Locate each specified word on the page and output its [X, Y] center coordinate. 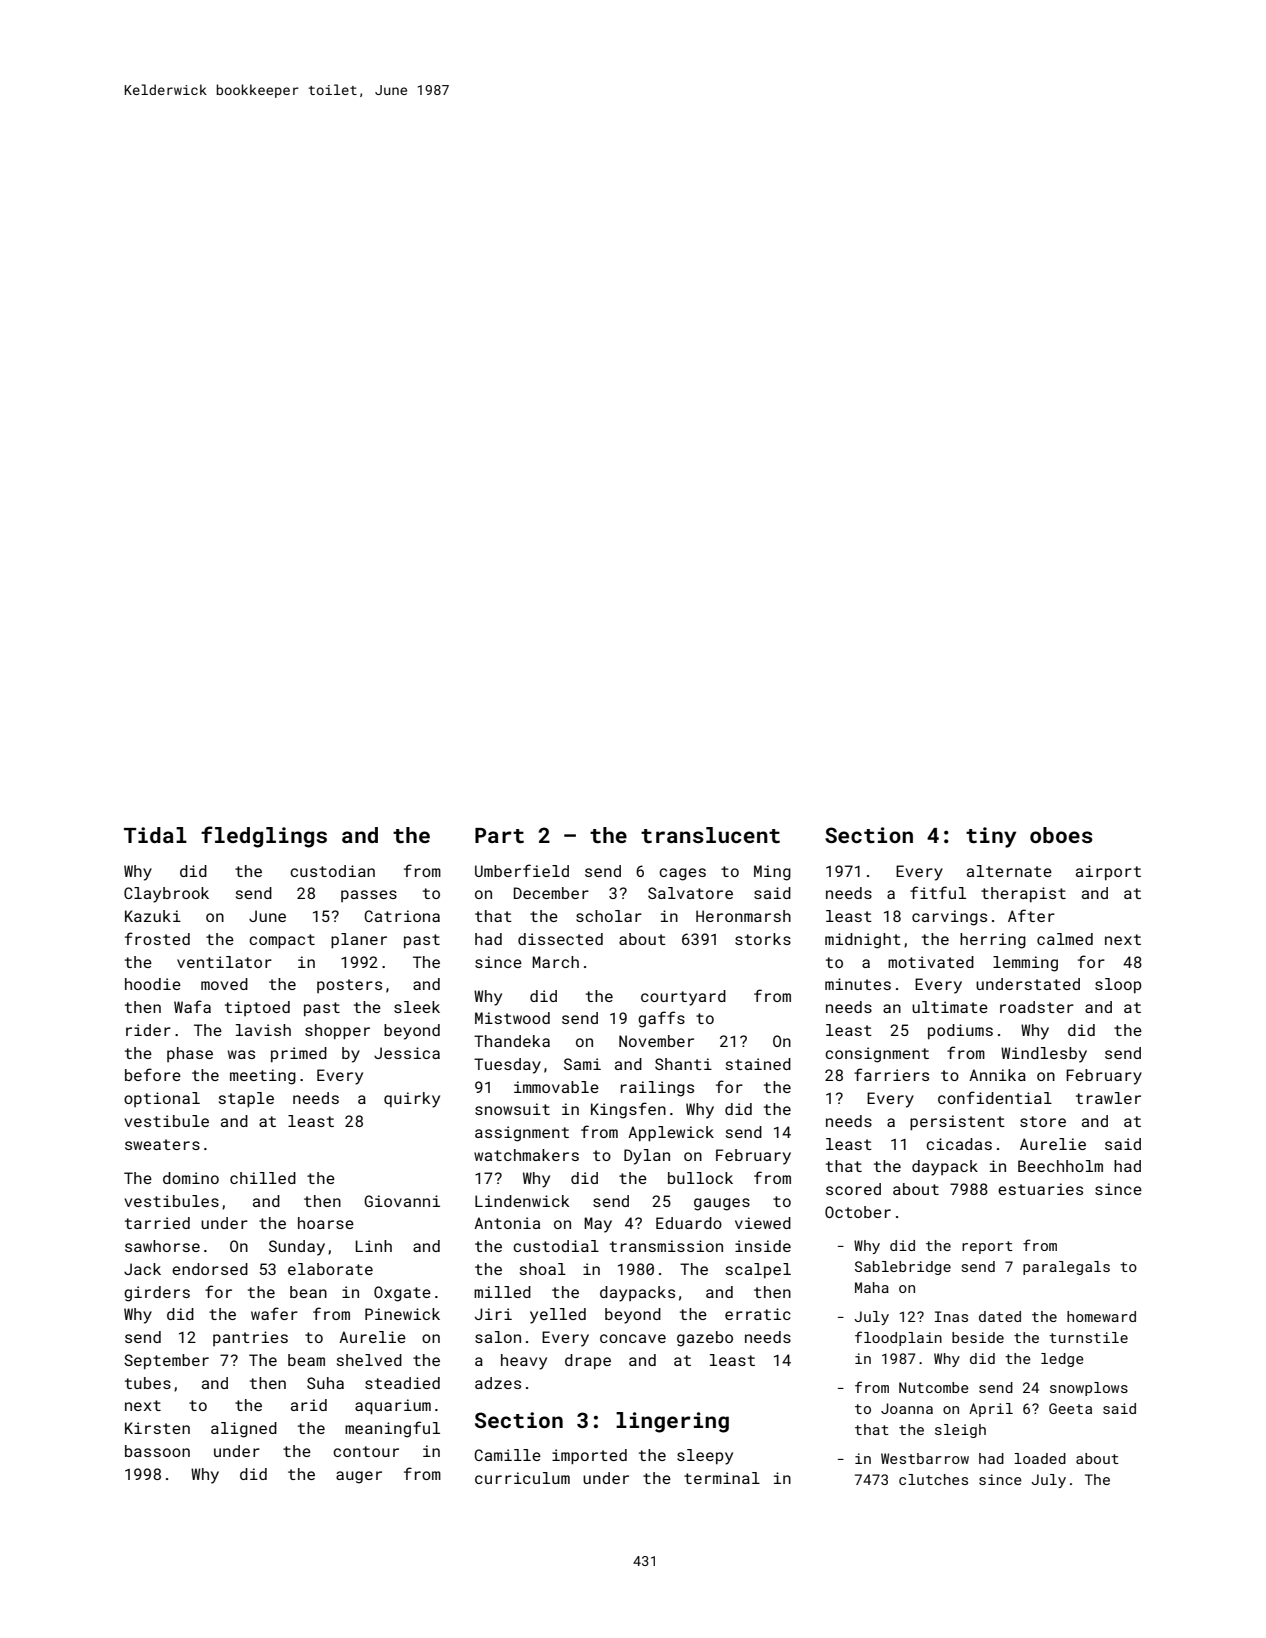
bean [308, 1292]
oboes [1061, 835]
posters [349, 986]
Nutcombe [934, 1387]
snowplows [1089, 1389]
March [555, 962]
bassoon [157, 1451]
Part [499, 835]
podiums [960, 1031]
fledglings [264, 837]
